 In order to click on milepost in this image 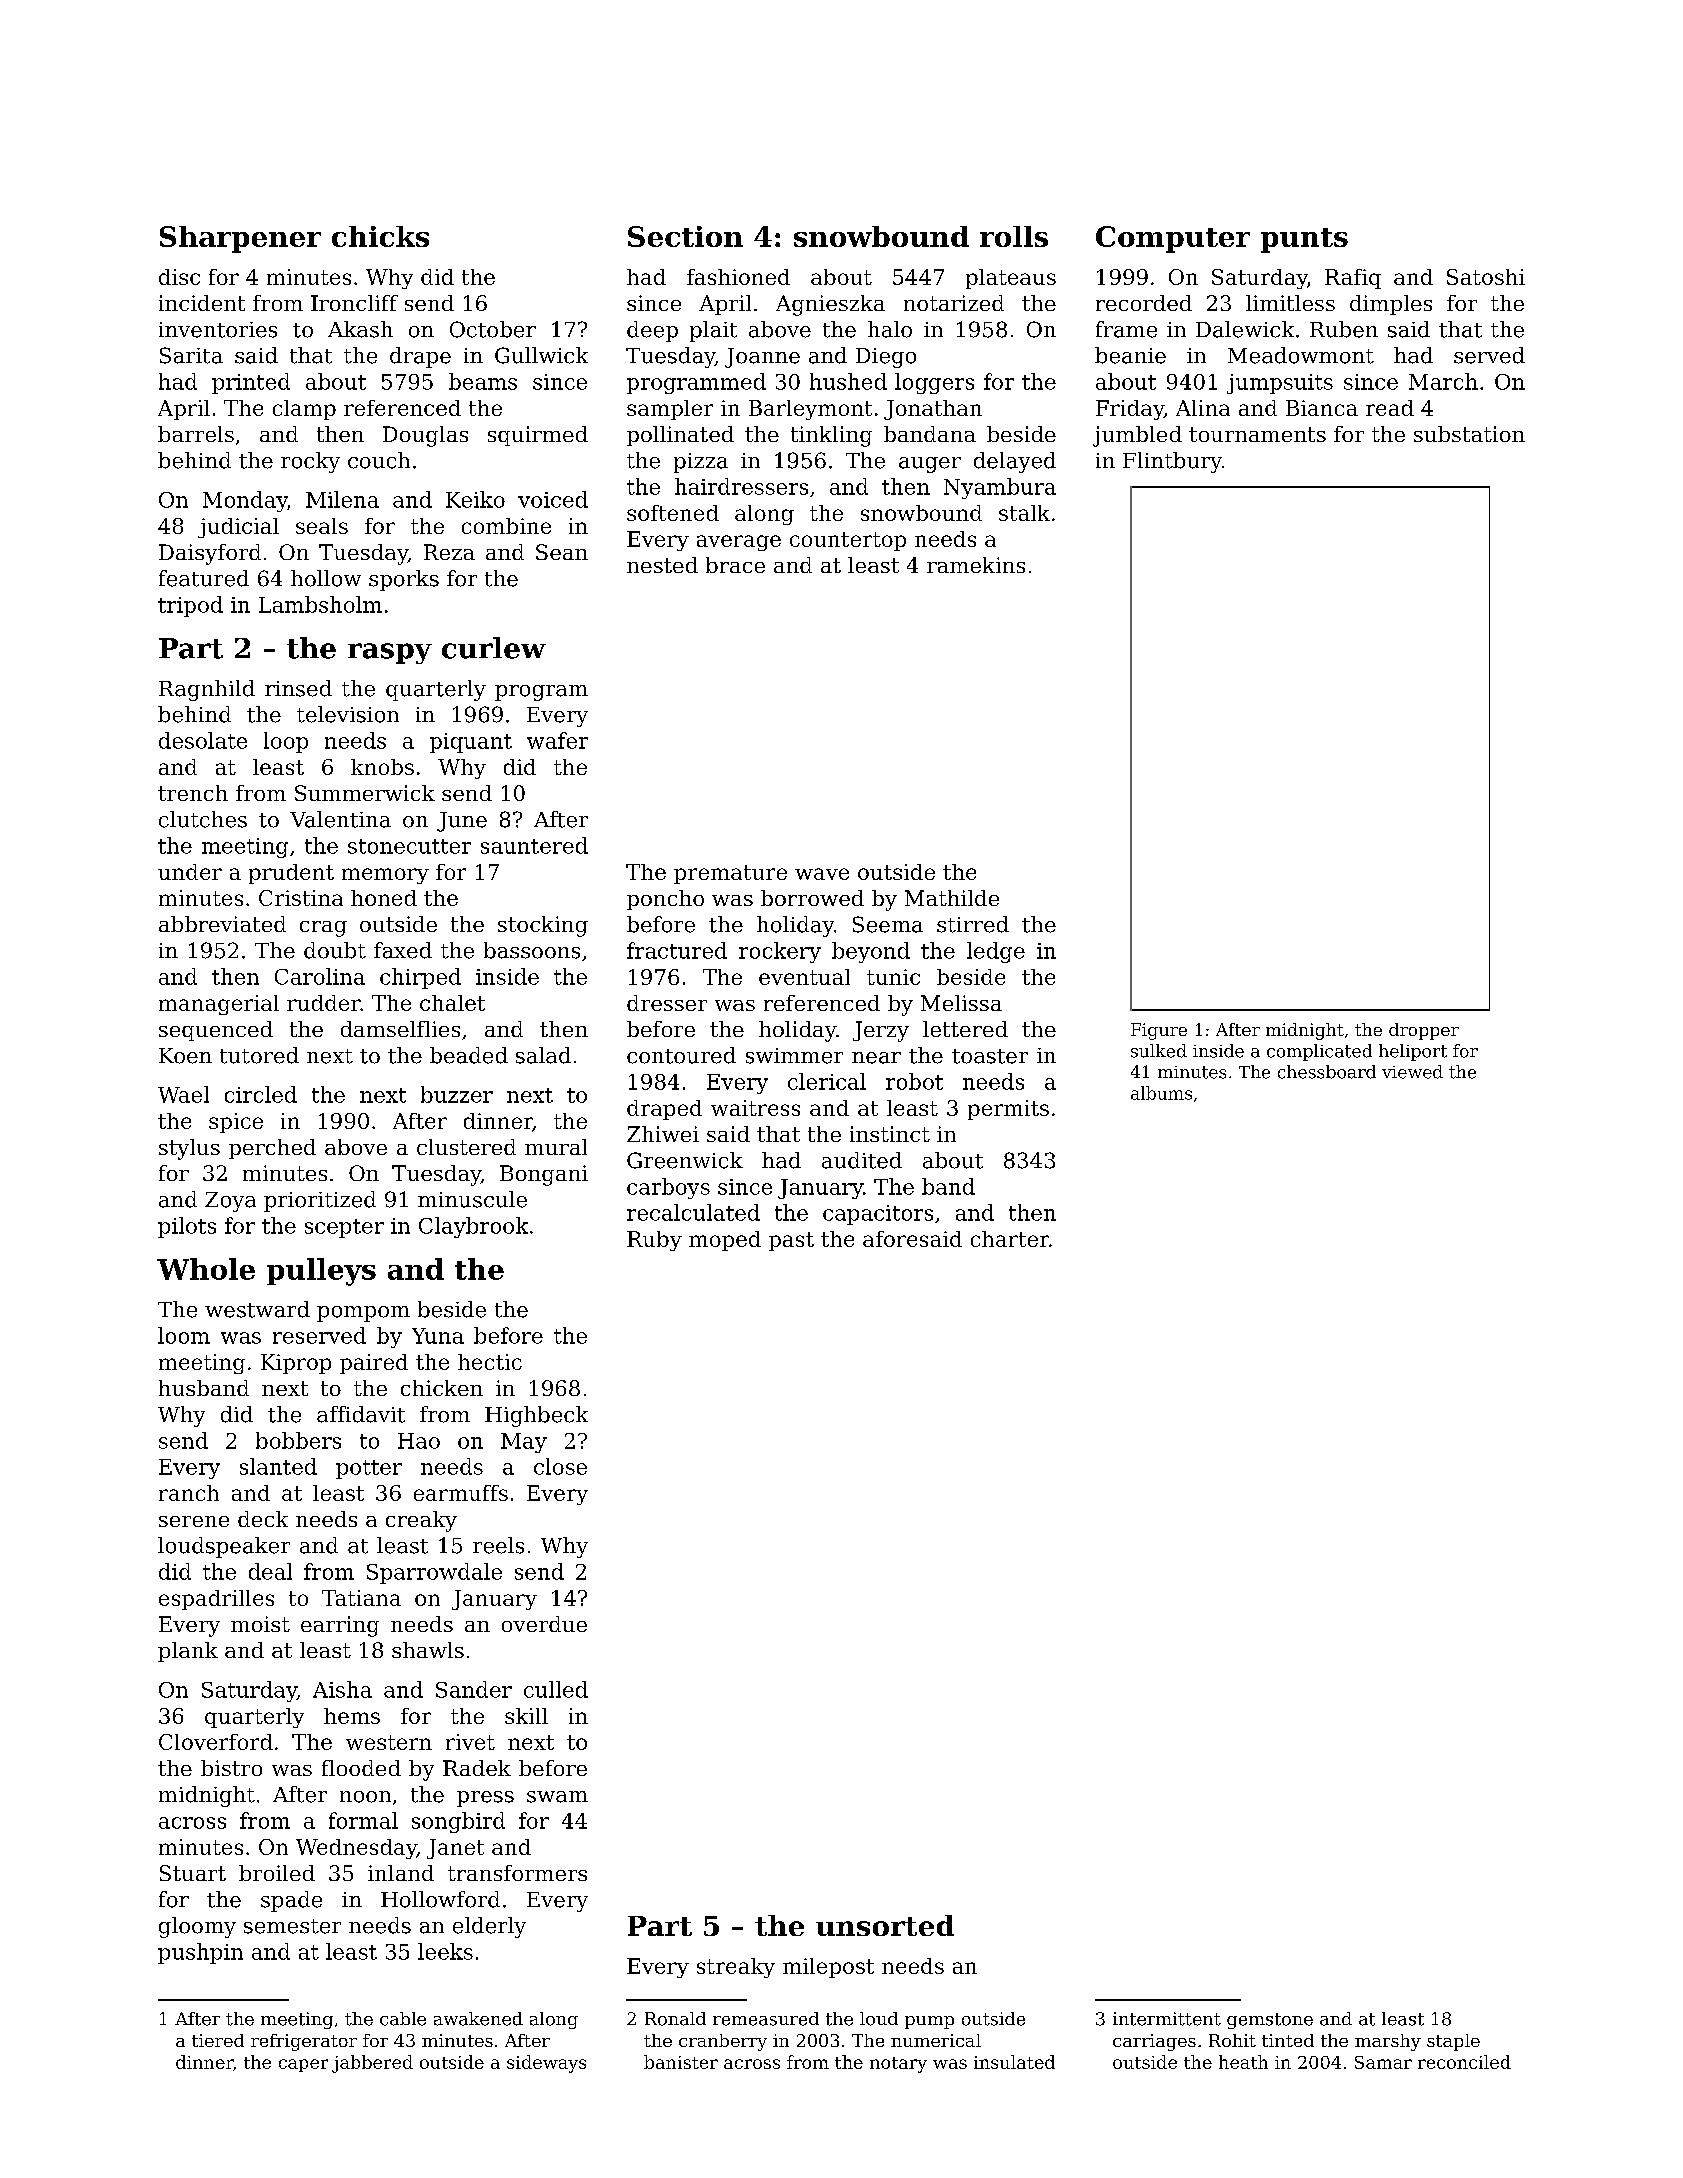, I will do `click(828, 1968)`.
